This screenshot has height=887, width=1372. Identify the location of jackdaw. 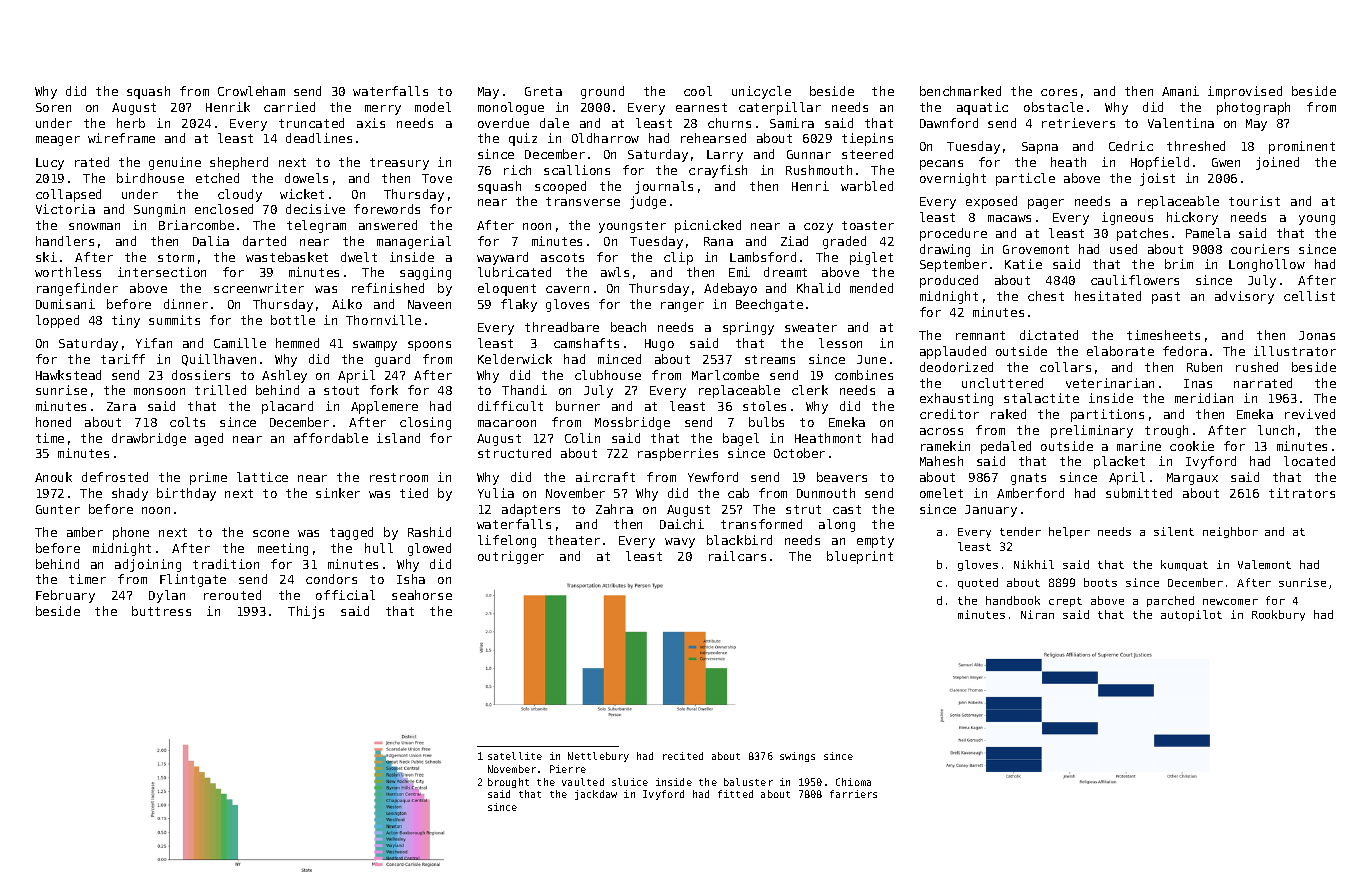
(596, 795).
